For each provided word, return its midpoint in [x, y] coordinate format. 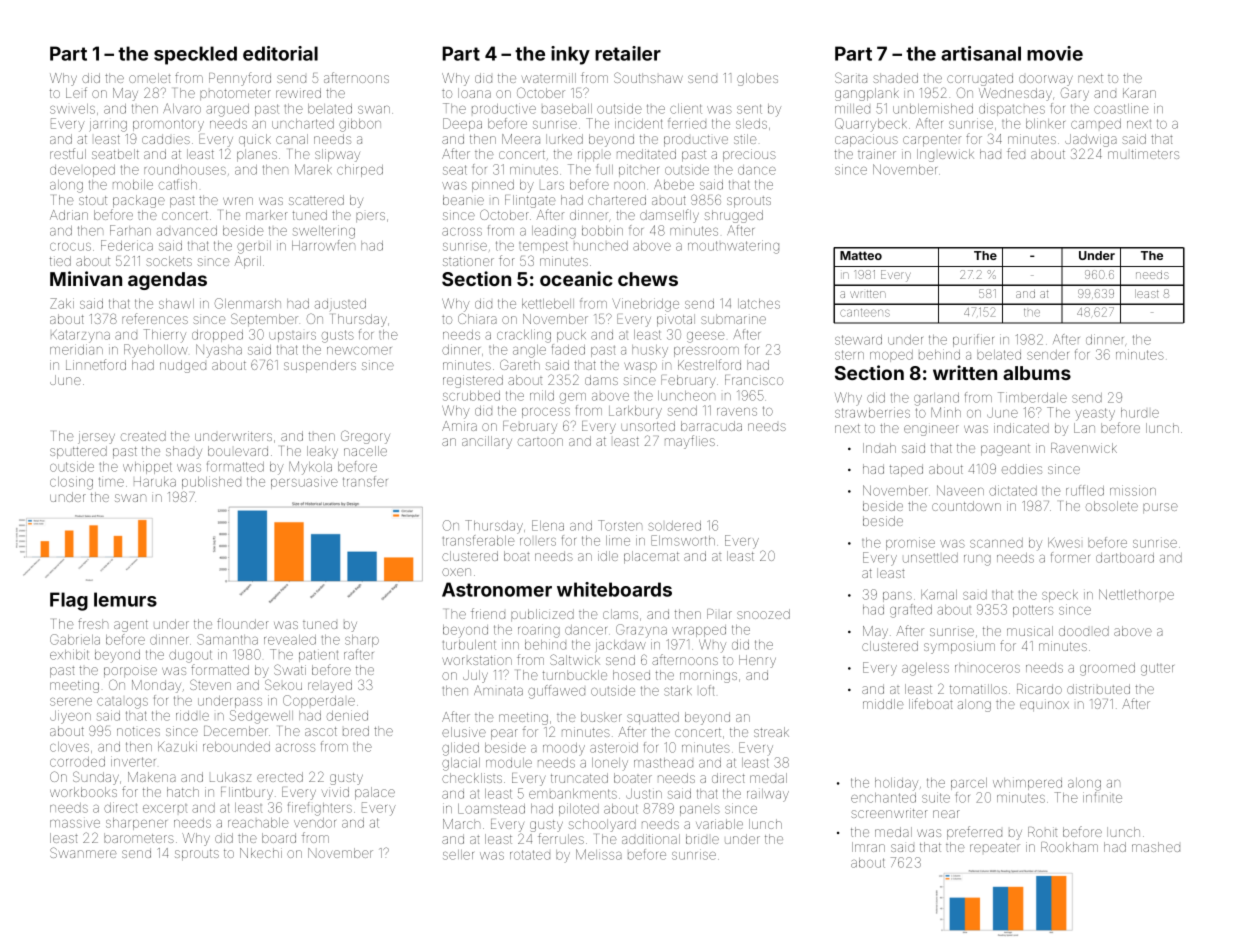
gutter [1157, 669]
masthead [663, 763]
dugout [190, 656]
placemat [651, 557]
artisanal [981, 53]
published [211, 482]
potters [1033, 611]
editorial [280, 53]
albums [1037, 373]
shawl [176, 304]
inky [570, 55]
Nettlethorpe [1136, 594]
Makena [152, 777]
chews [648, 279]
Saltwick [575, 659]
